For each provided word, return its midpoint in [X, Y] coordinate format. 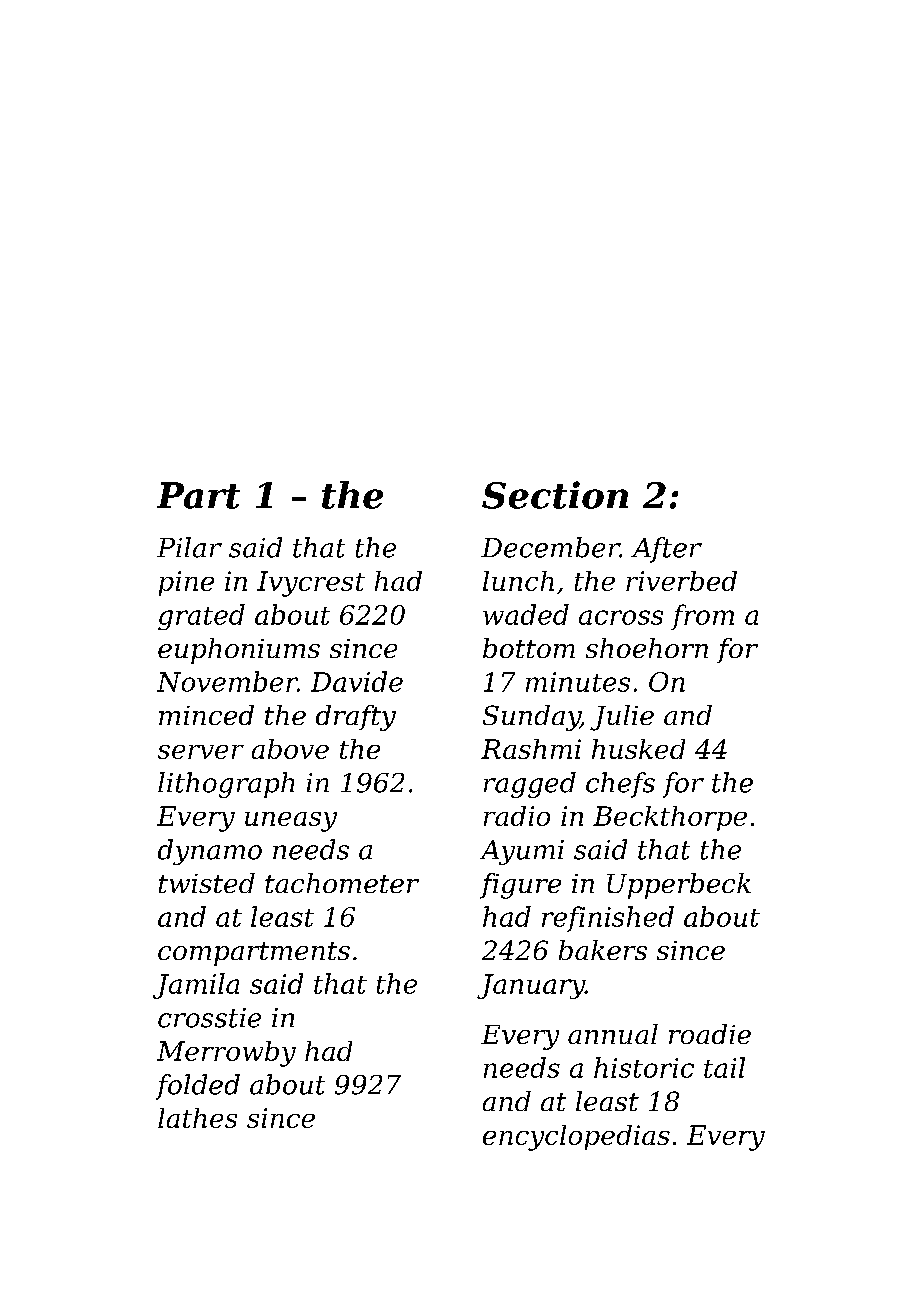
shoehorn [647, 648]
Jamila [196, 986]
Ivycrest [311, 584]
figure [520, 886]
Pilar [189, 547]
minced [206, 715]
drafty [356, 718]
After [666, 550]
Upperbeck [679, 886]
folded [198, 1087]
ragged [530, 785]
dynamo [210, 852]
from [702, 617]
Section [555, 495]
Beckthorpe [670, 818]
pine [186, 583]
